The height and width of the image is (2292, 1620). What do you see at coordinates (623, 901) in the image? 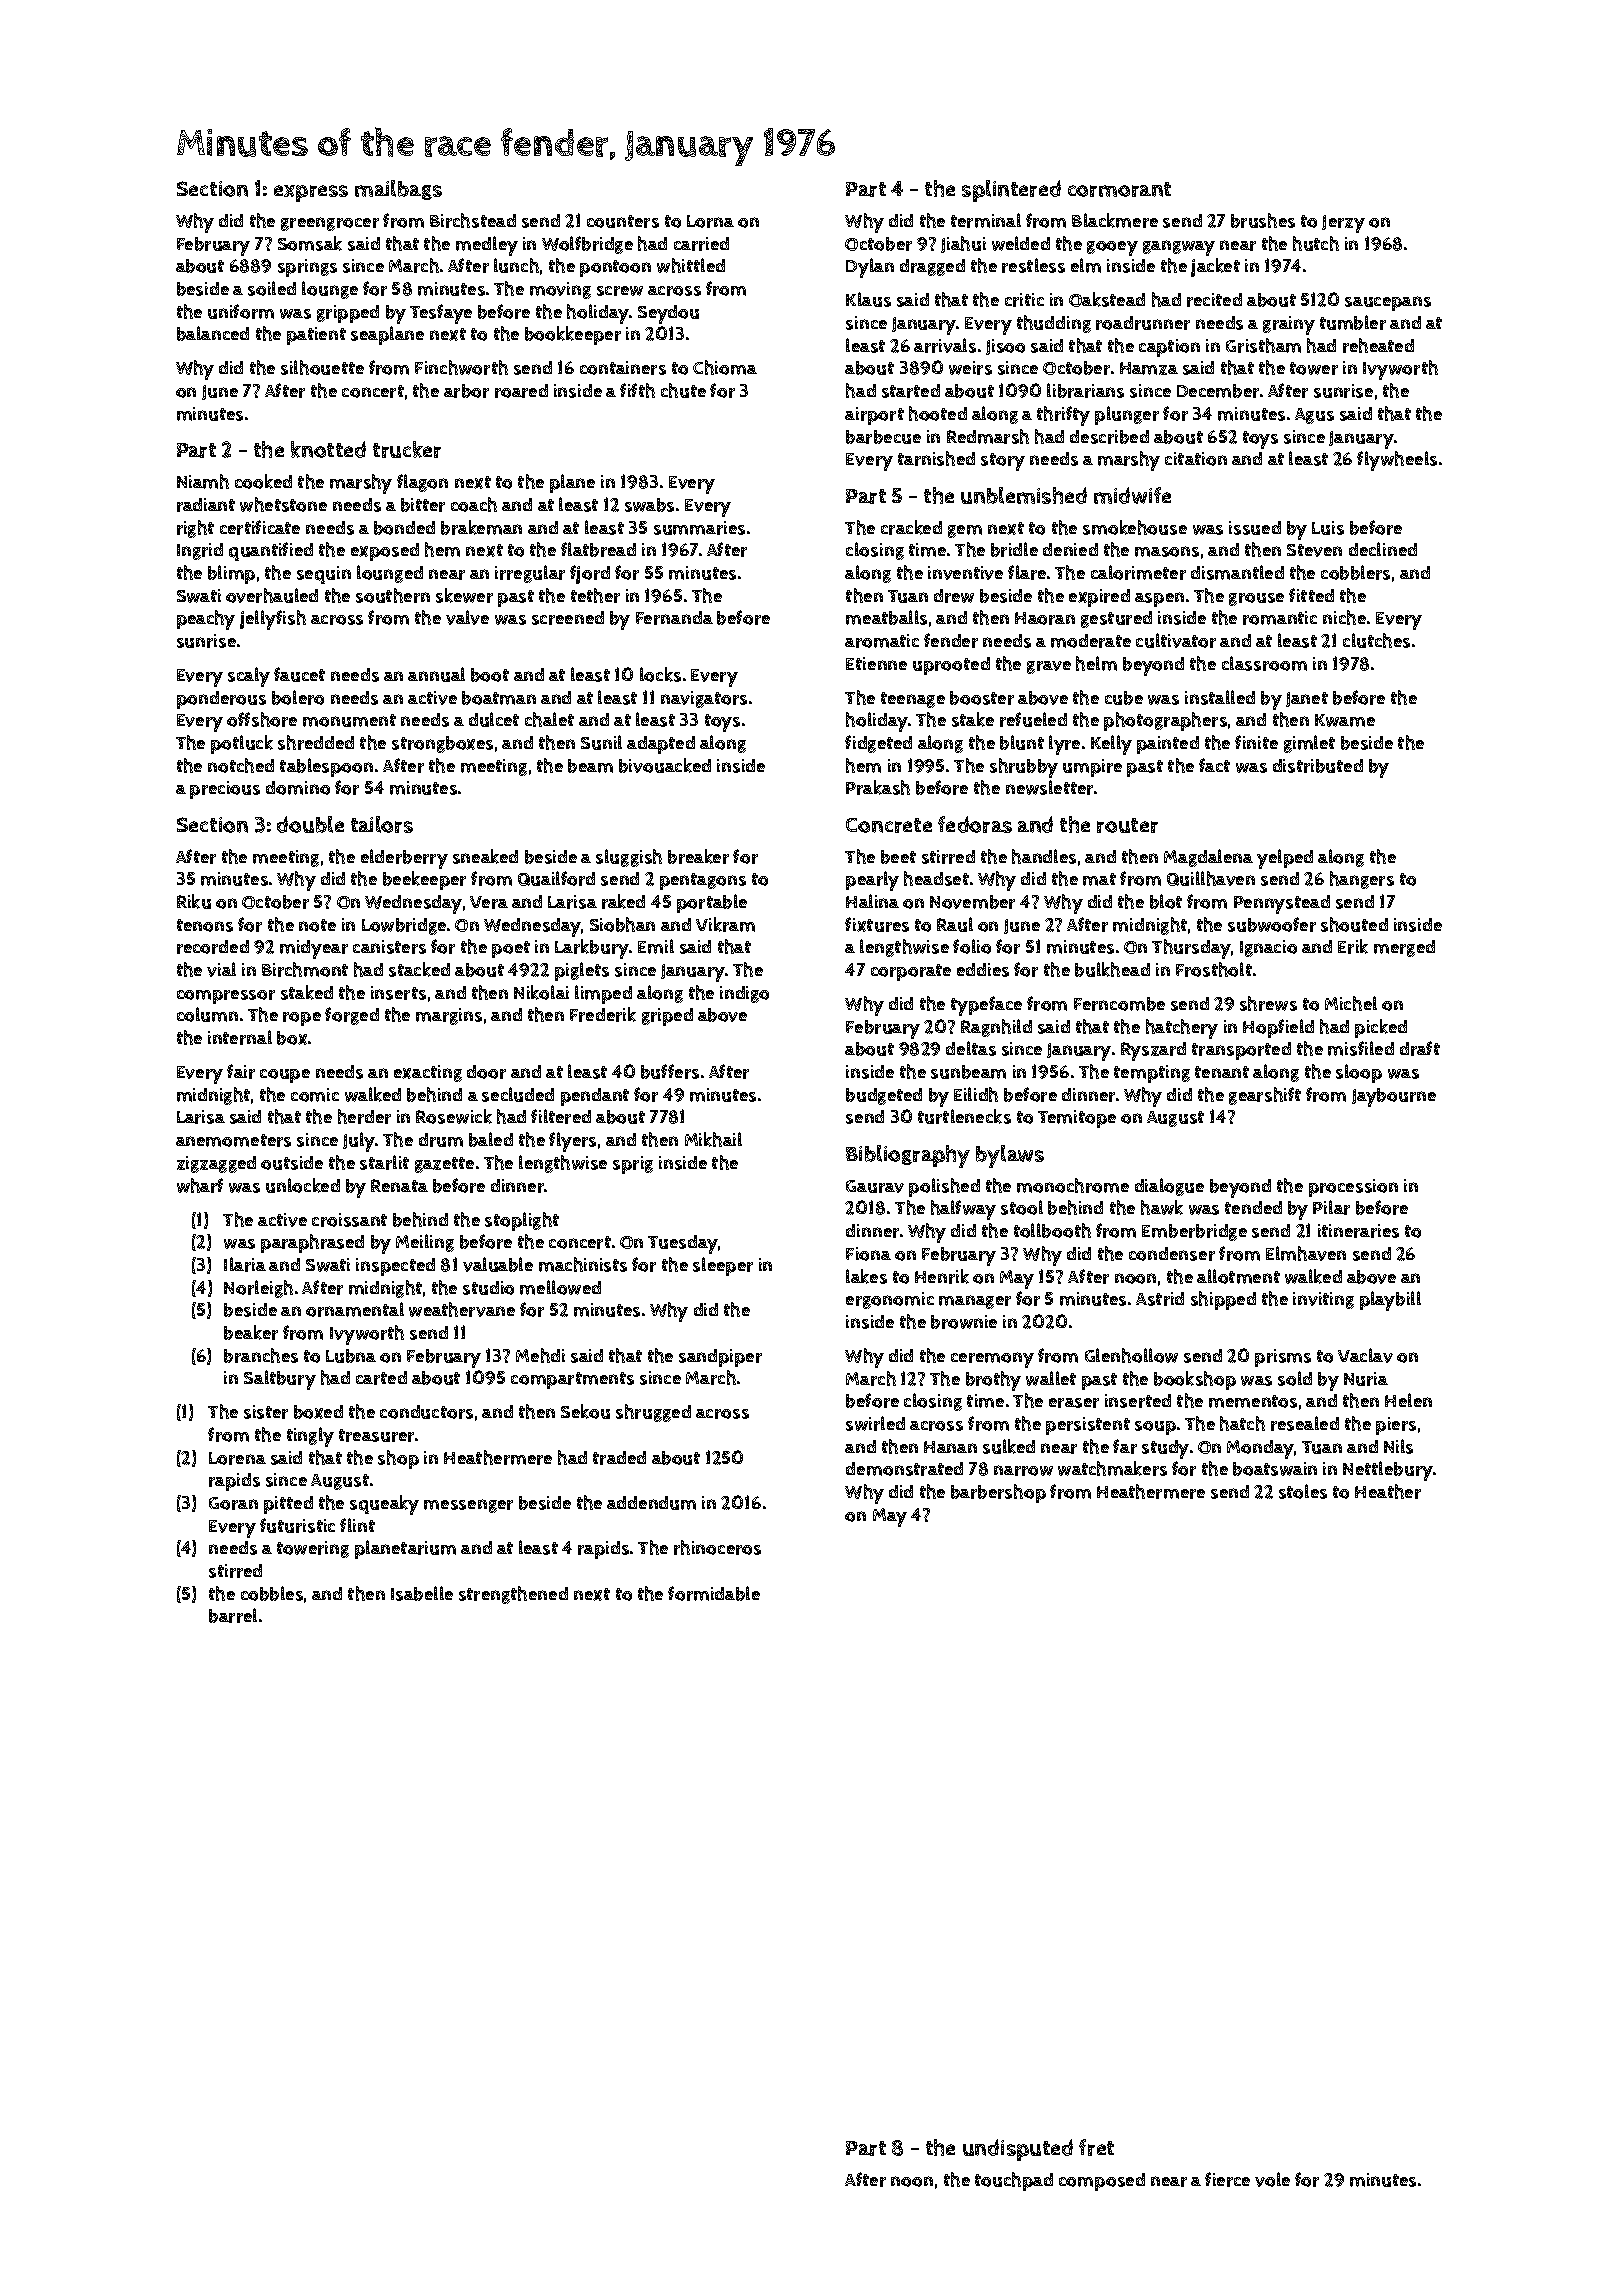
I see `raked` at bounding box center [623, 901].
